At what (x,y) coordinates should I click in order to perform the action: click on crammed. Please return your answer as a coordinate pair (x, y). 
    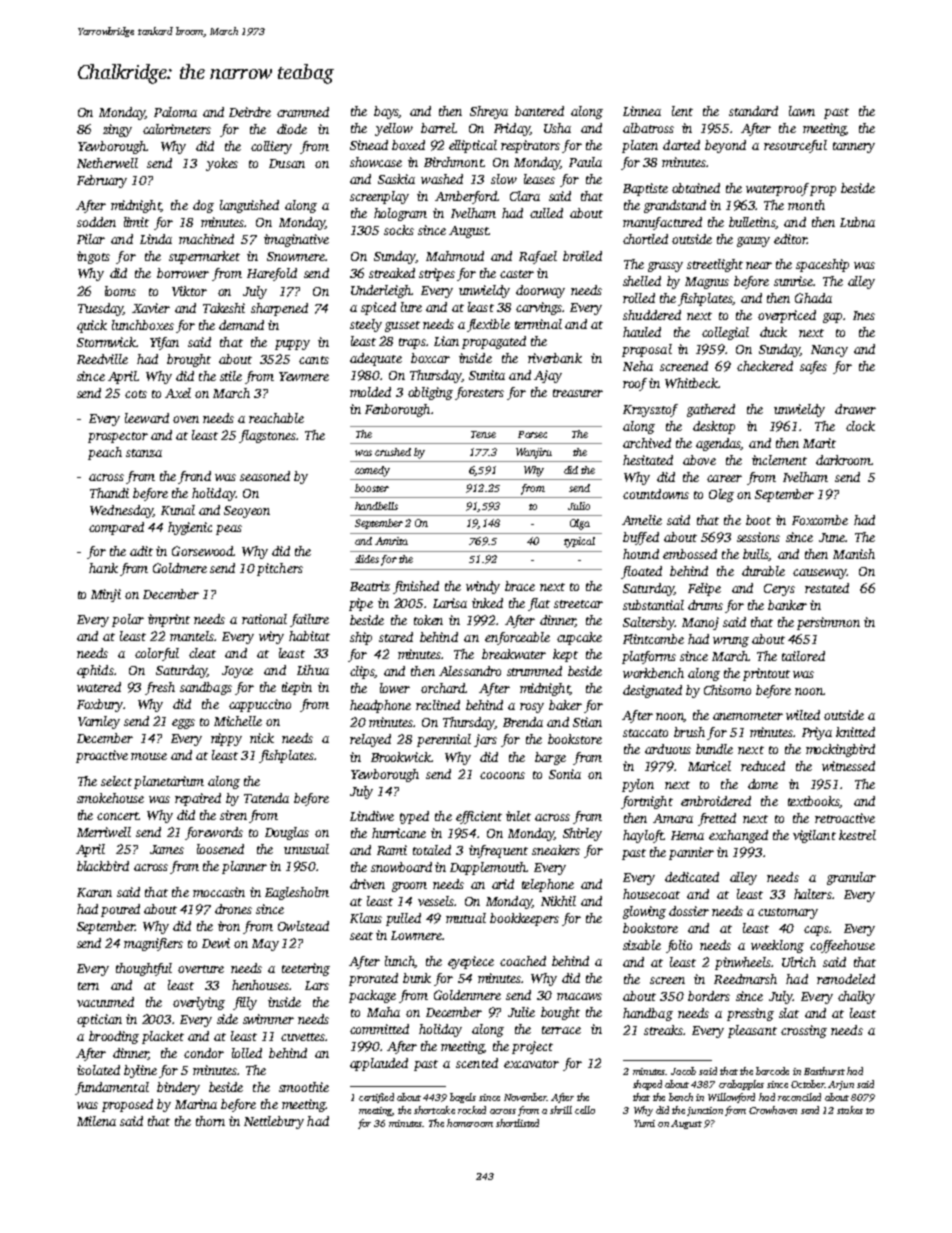
    Looking at the image, I should click on (303, 112).
